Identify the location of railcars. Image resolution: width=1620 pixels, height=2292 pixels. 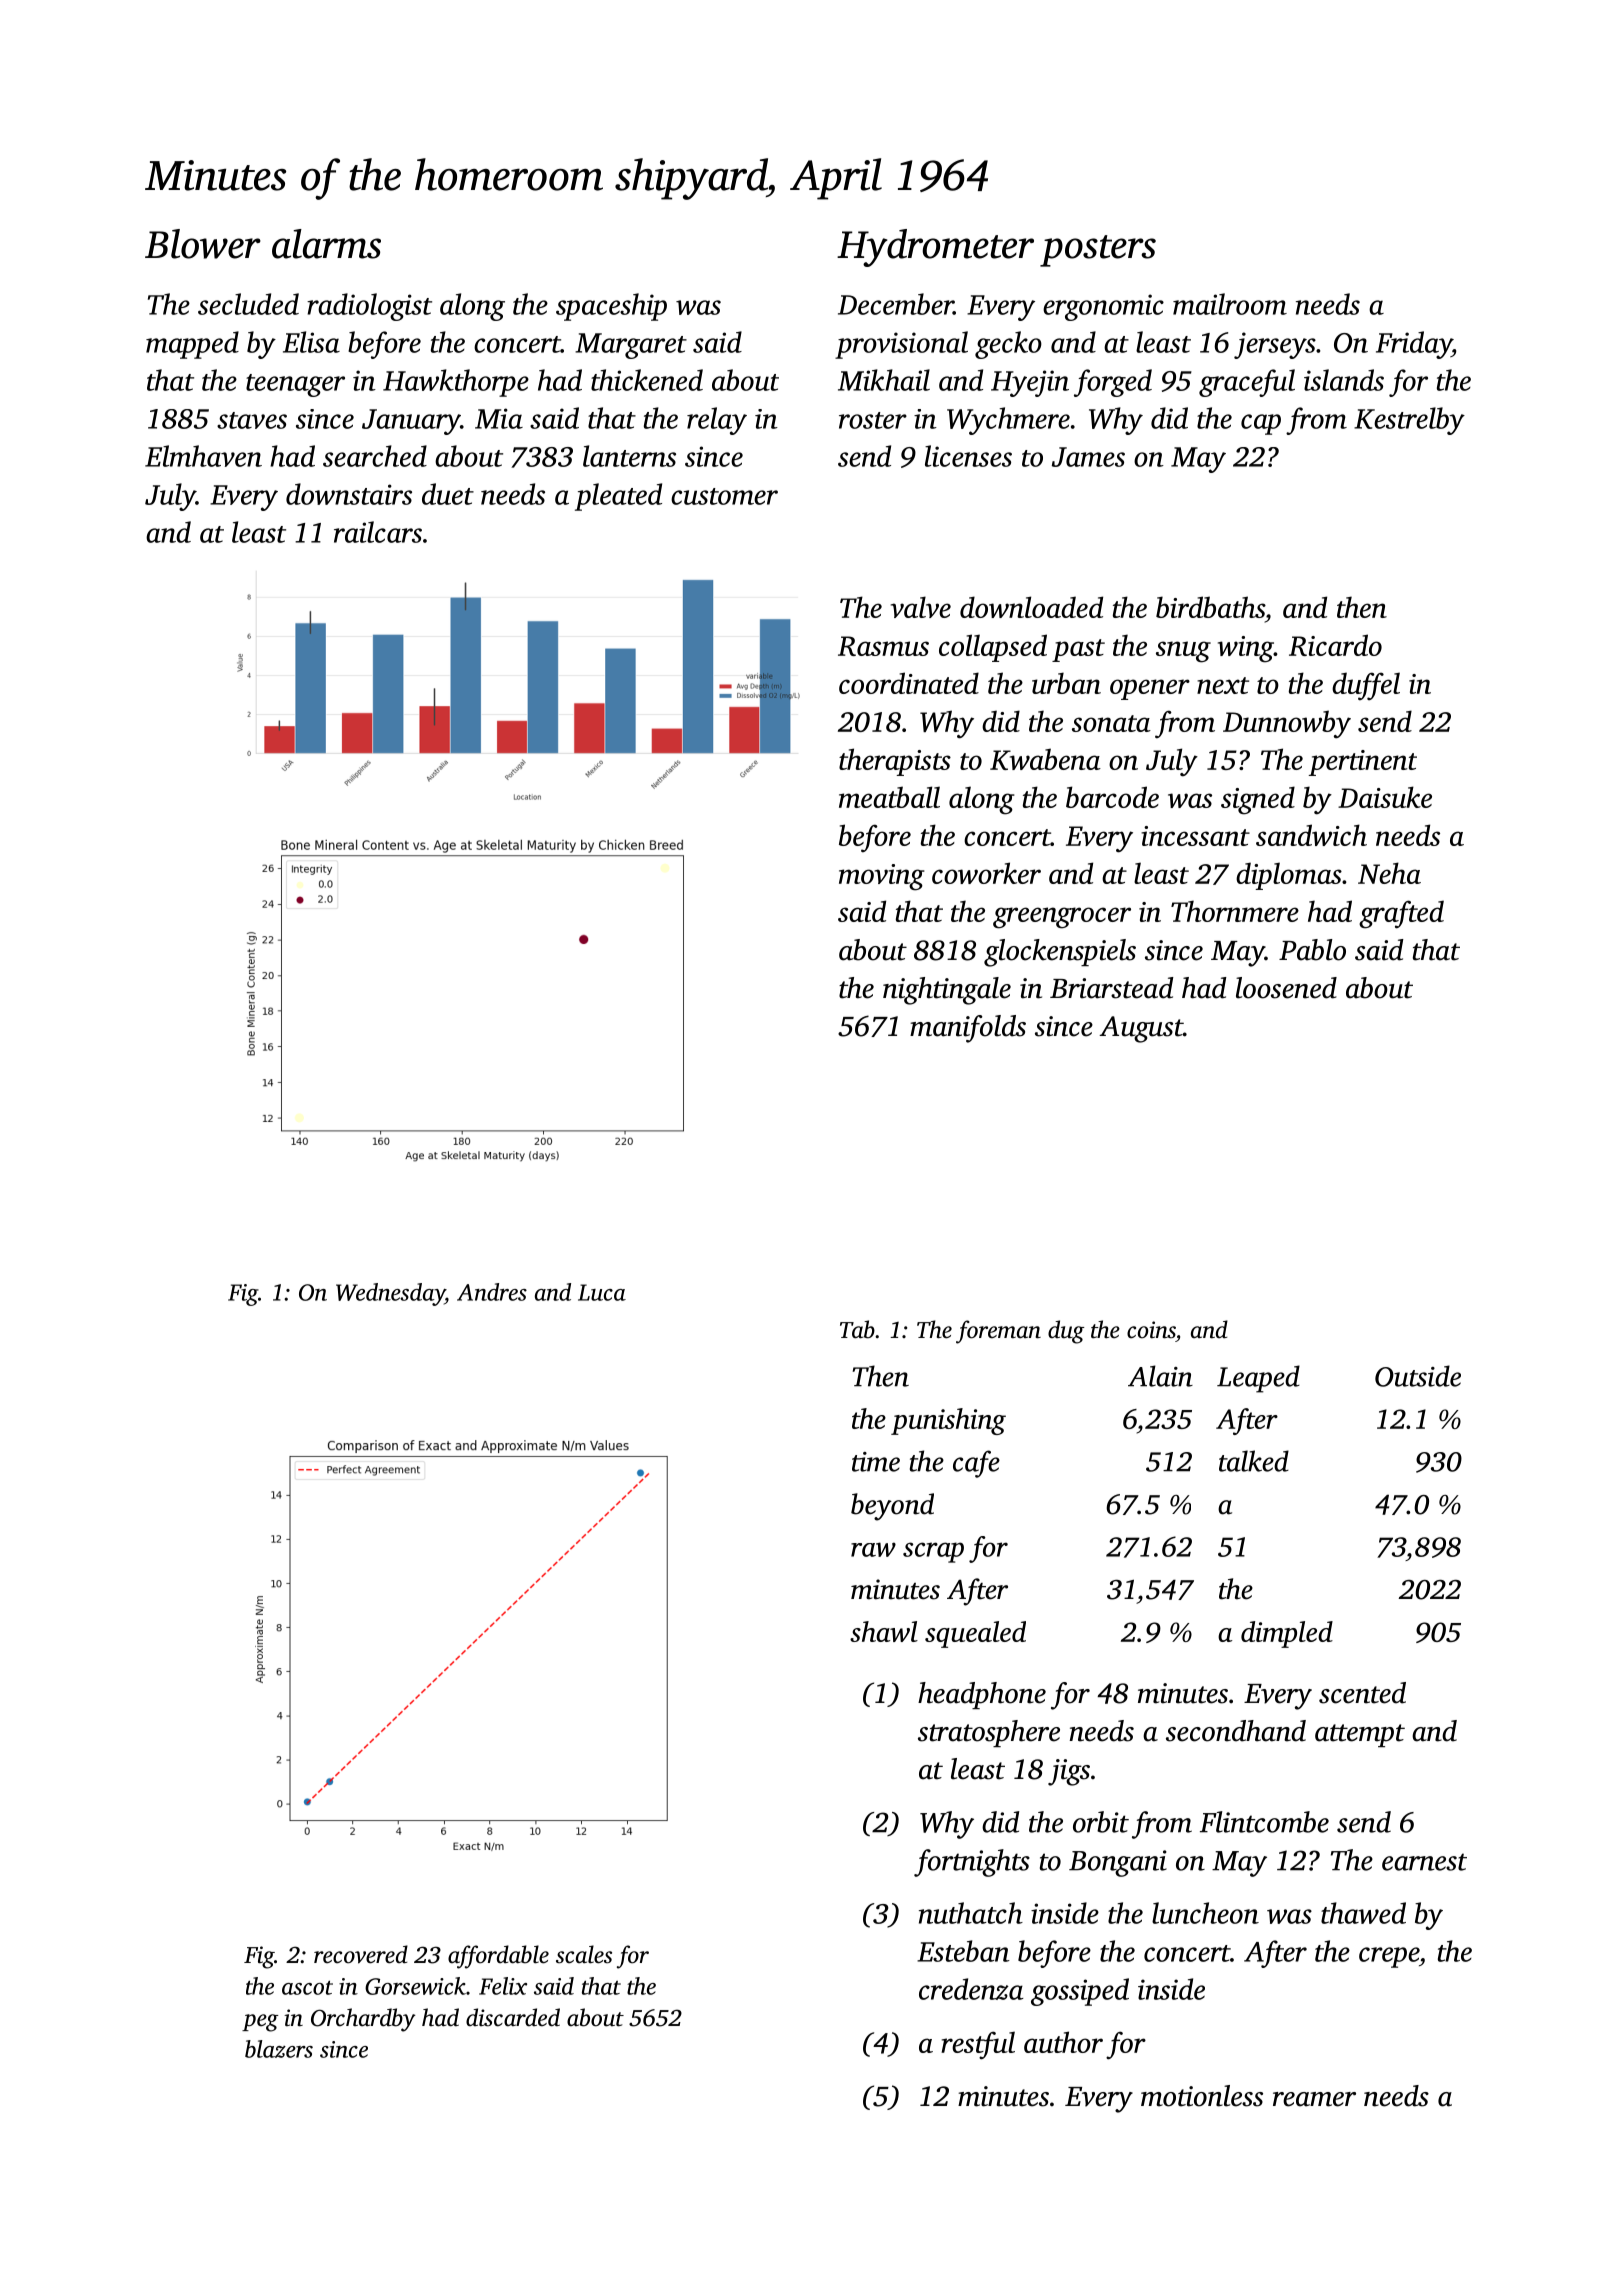
(378, 532).
